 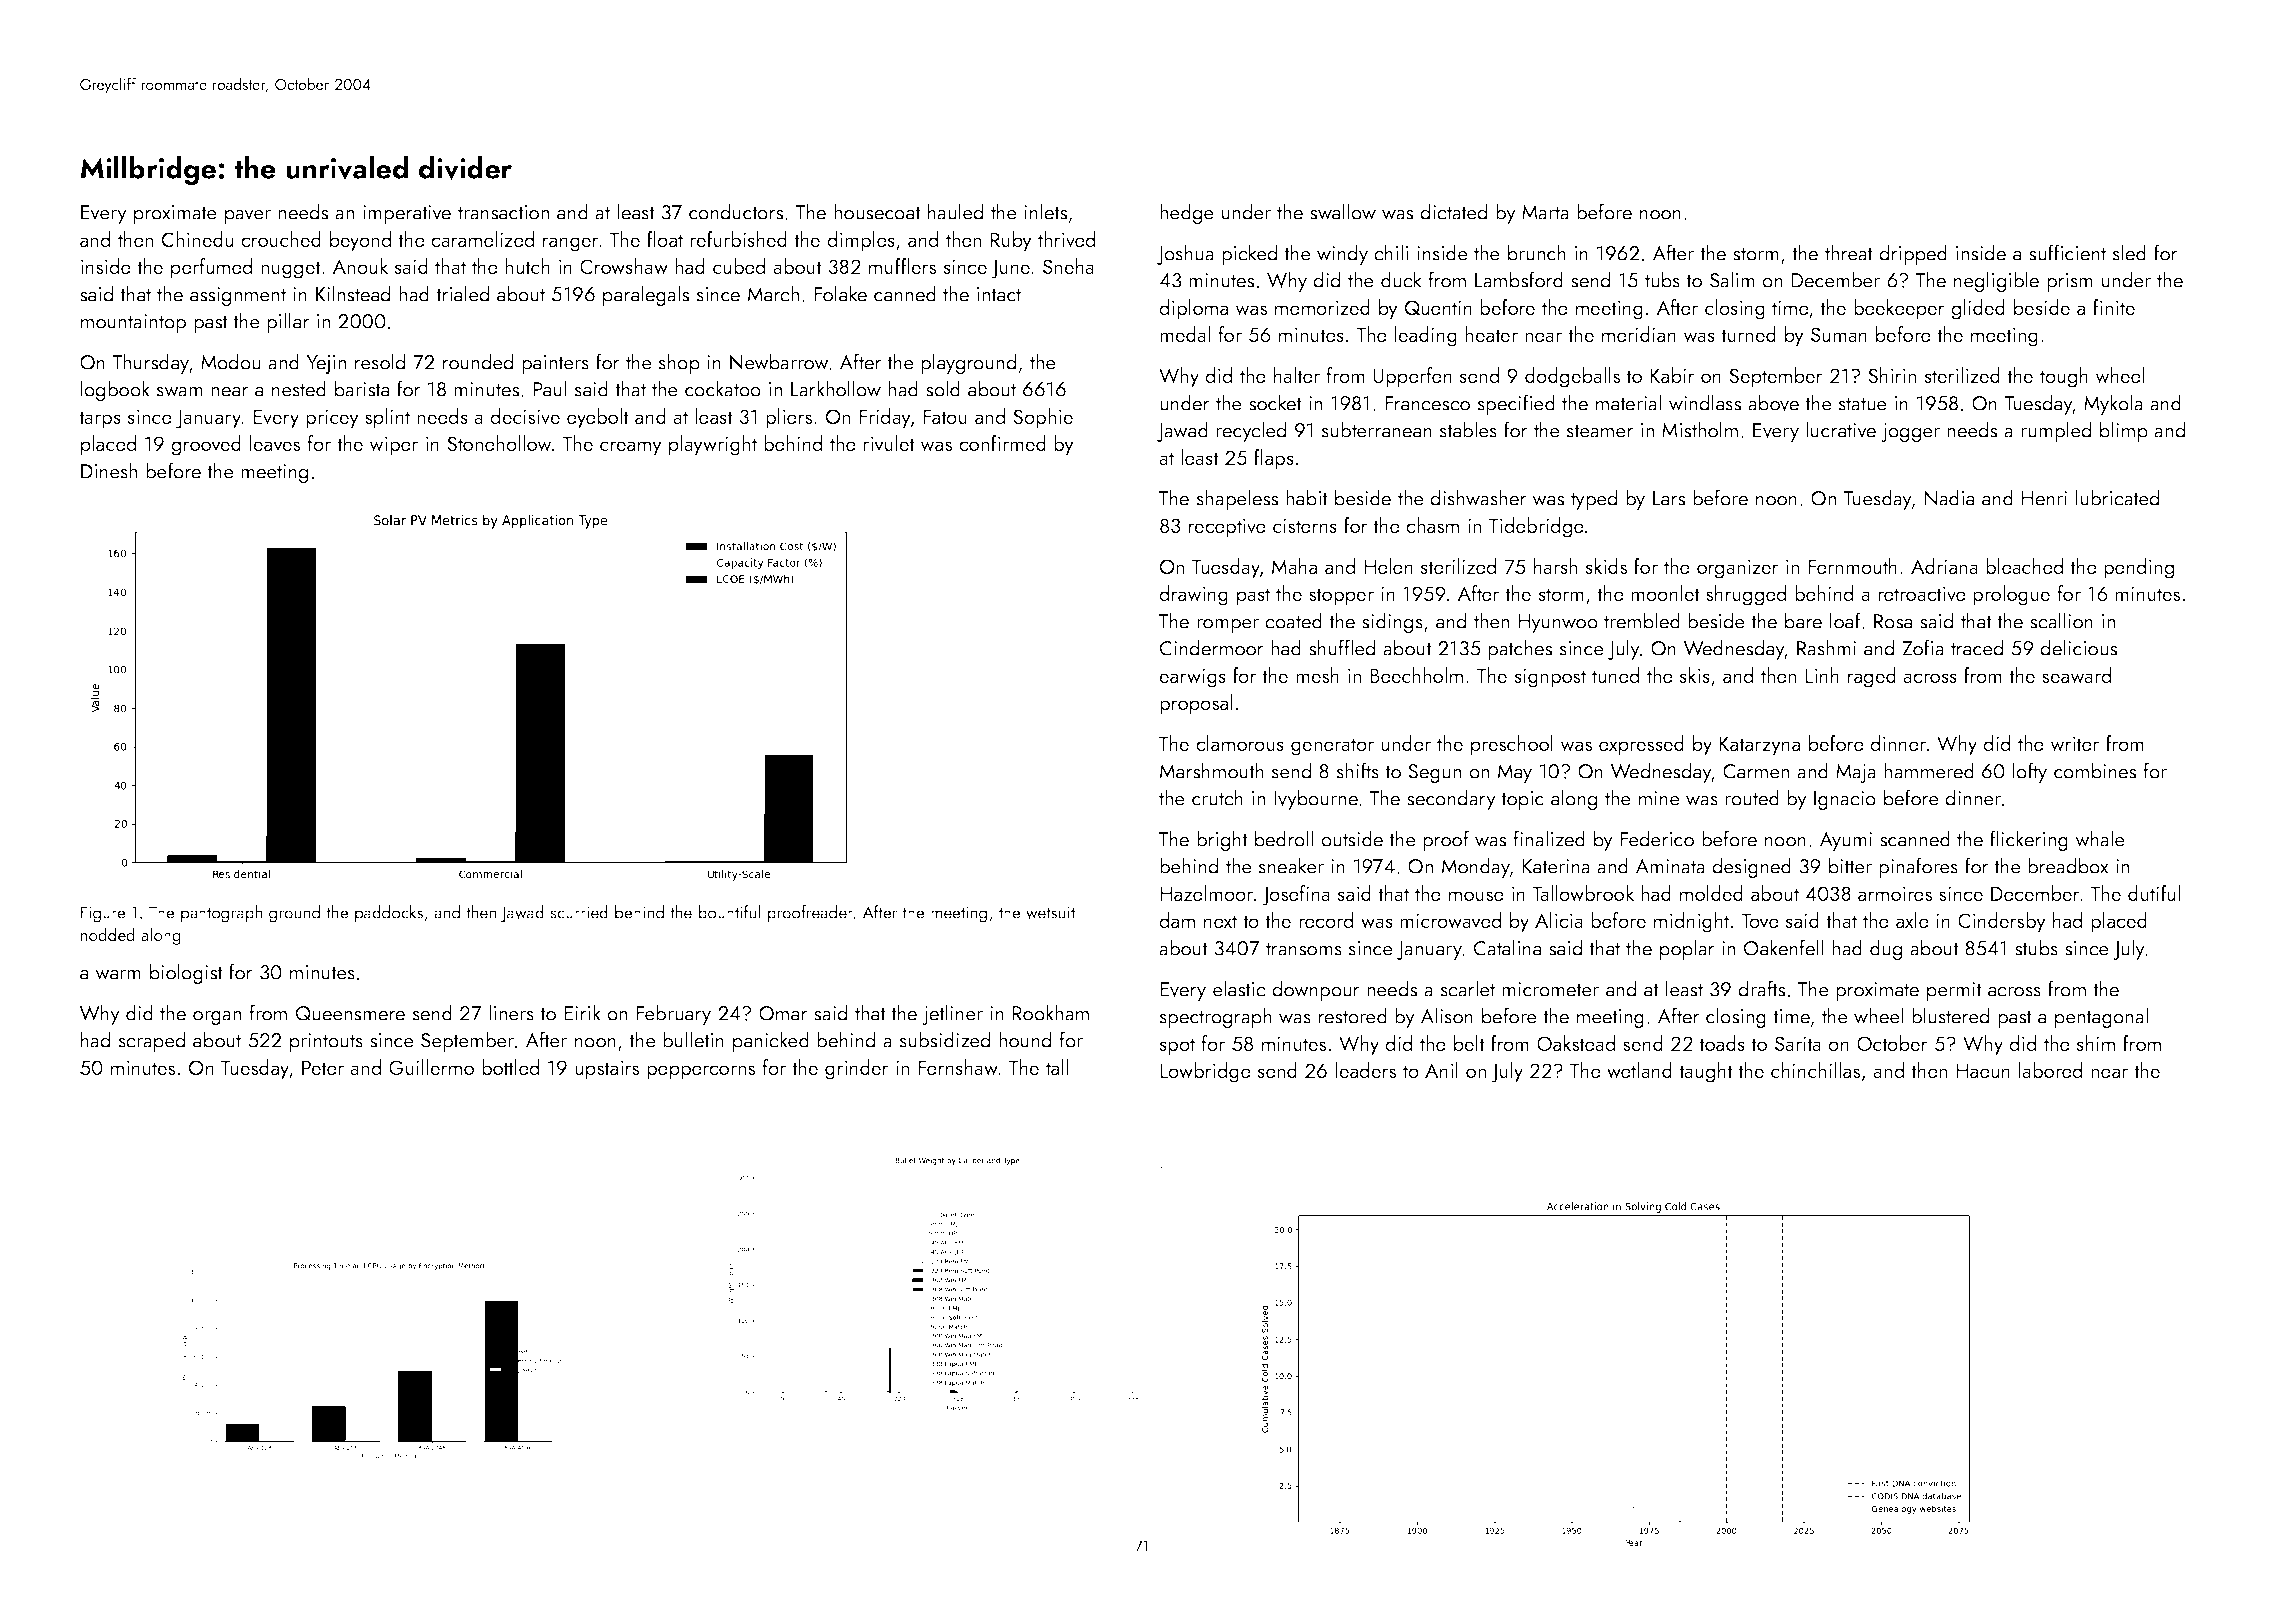 I want to click on creamy, so click(x=631, y=448).
